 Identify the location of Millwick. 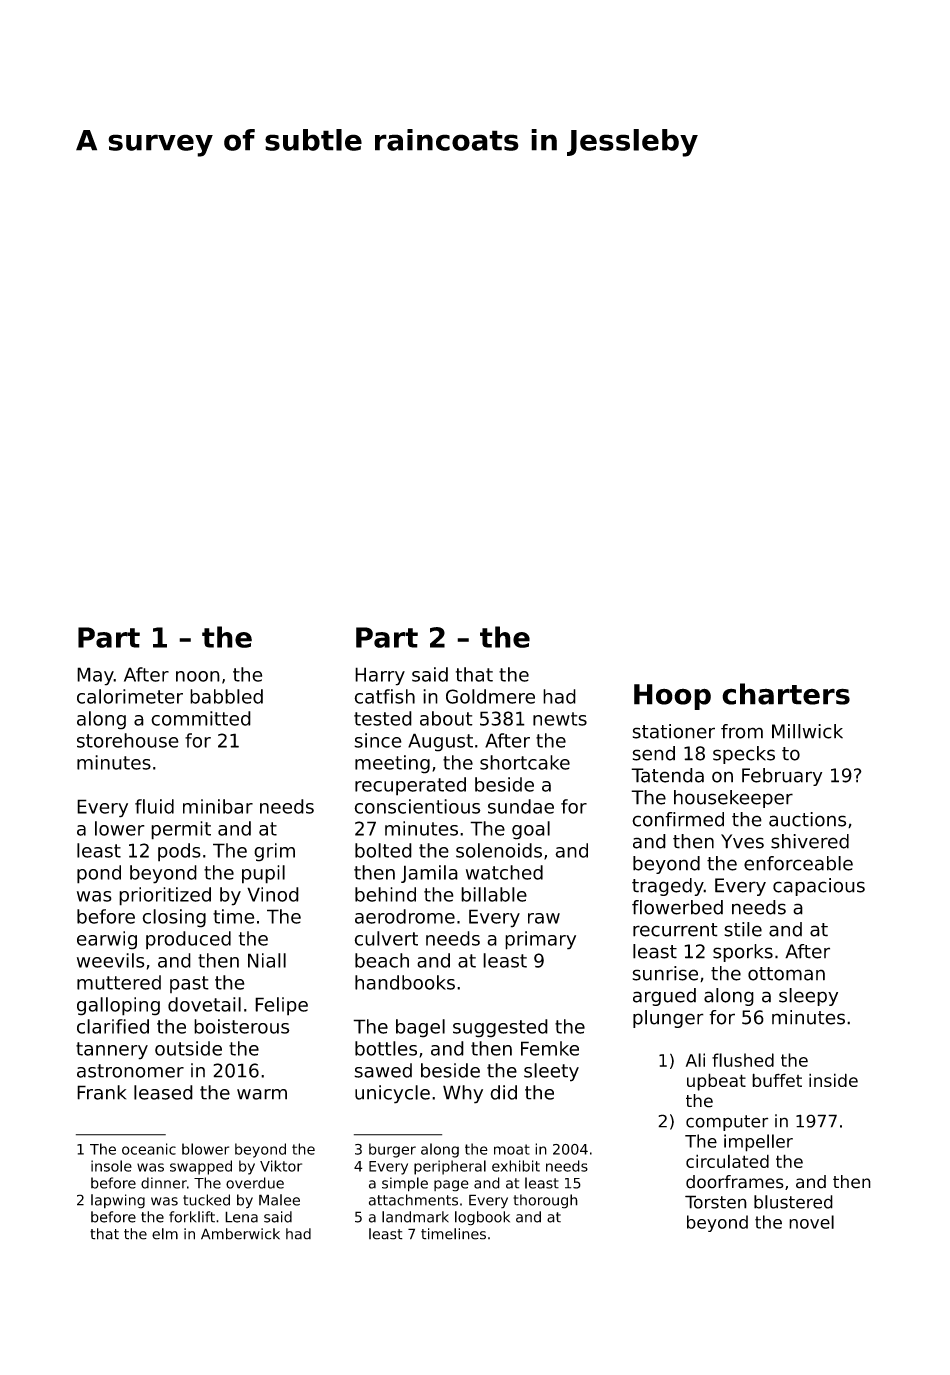
(807, 731).
